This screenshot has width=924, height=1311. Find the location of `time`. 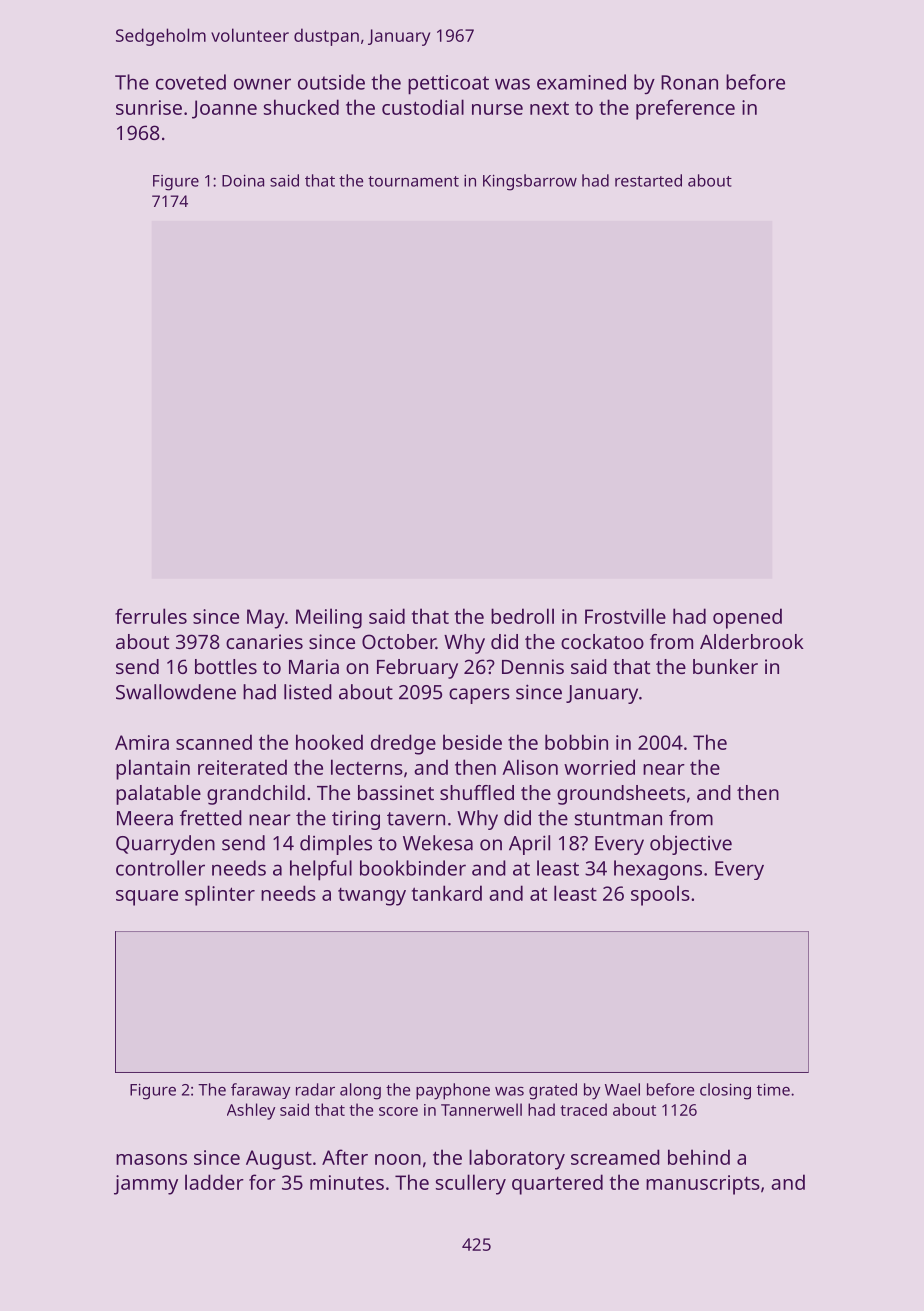

time is located at coordinates (773, 1090).
